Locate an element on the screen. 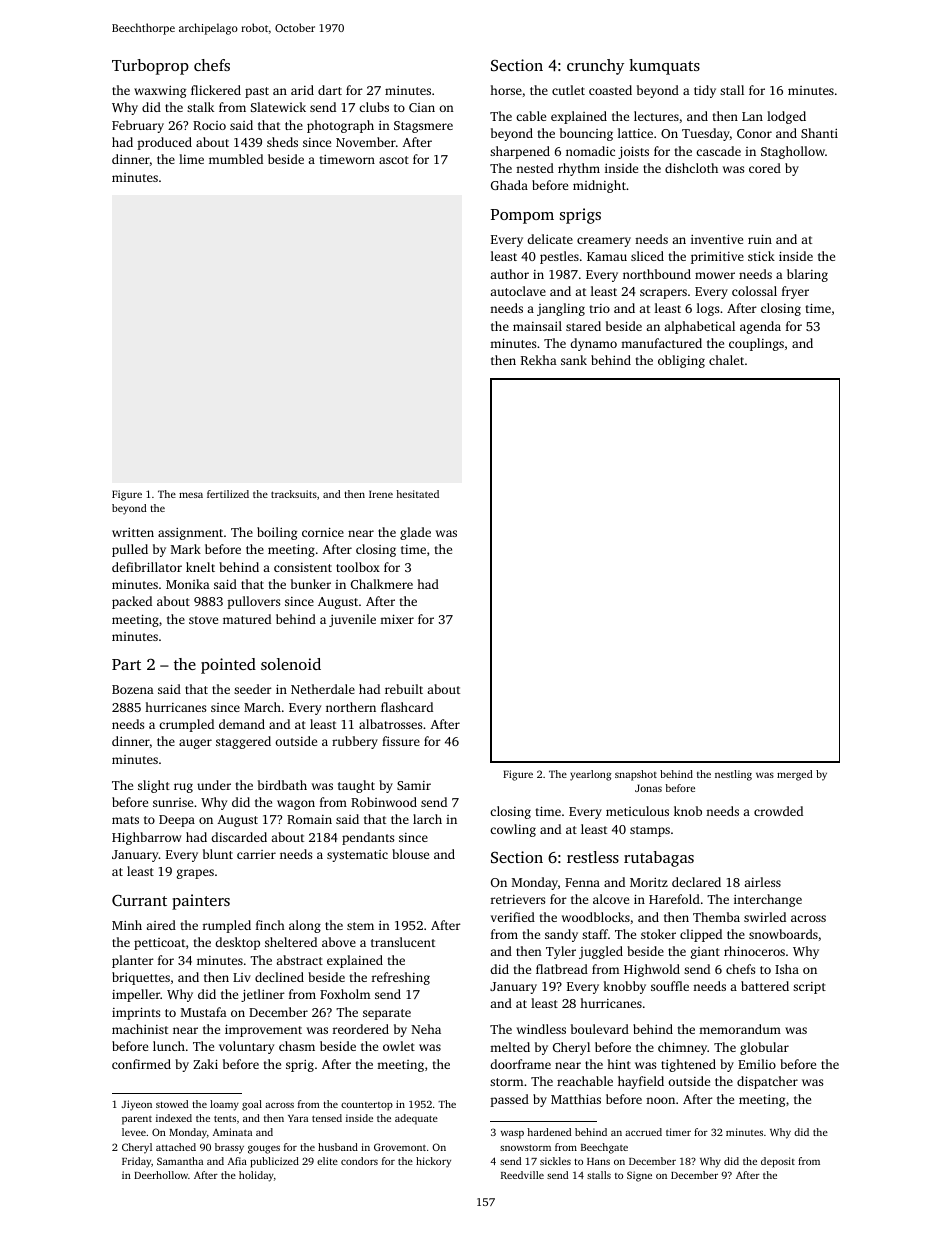 Image resolution: width=952 pixels, height=1233 pixels. yearlong is located at coordinates (591, 775).
